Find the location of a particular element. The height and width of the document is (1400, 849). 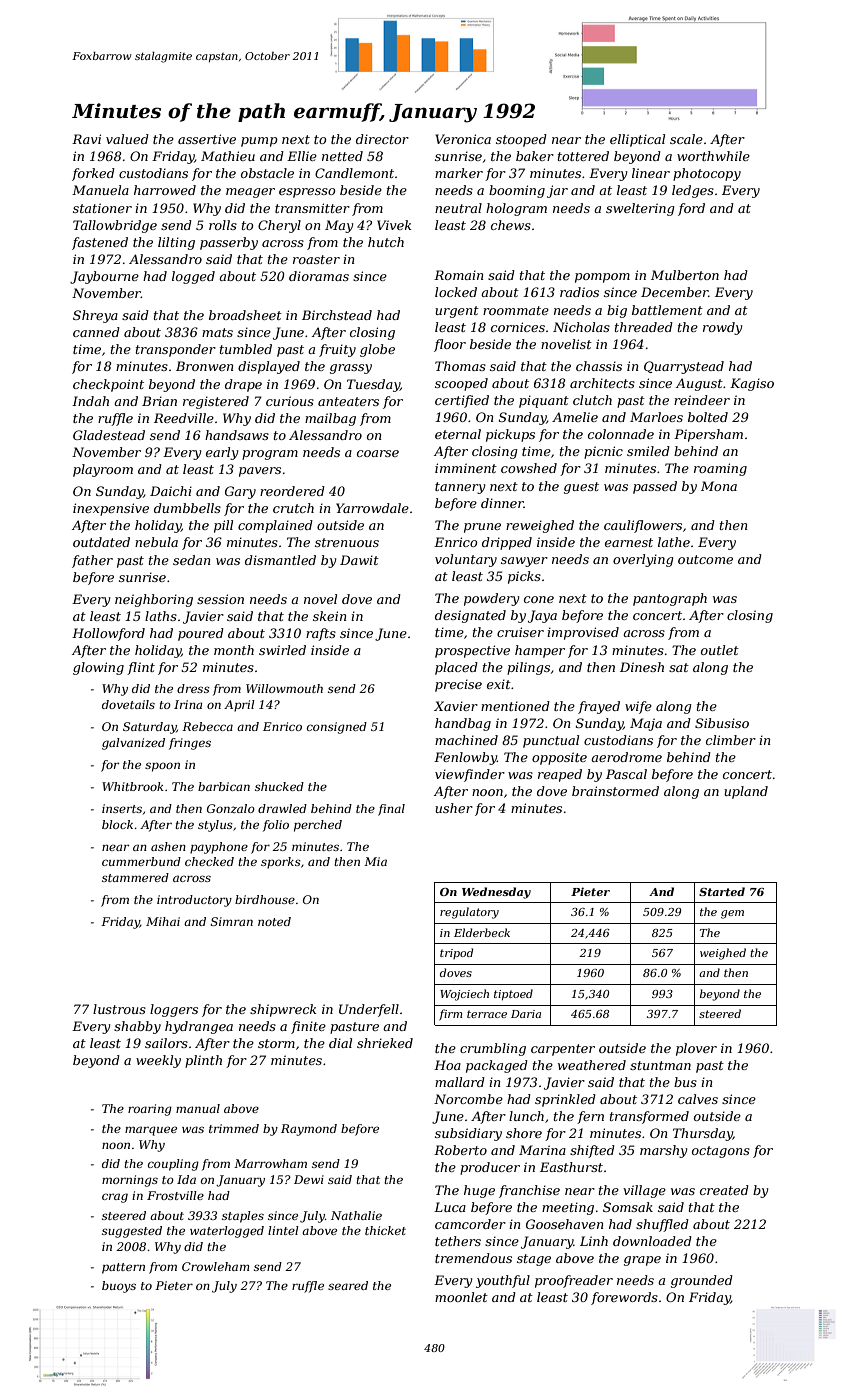

buoys is located at coordinates (119, 1287).
